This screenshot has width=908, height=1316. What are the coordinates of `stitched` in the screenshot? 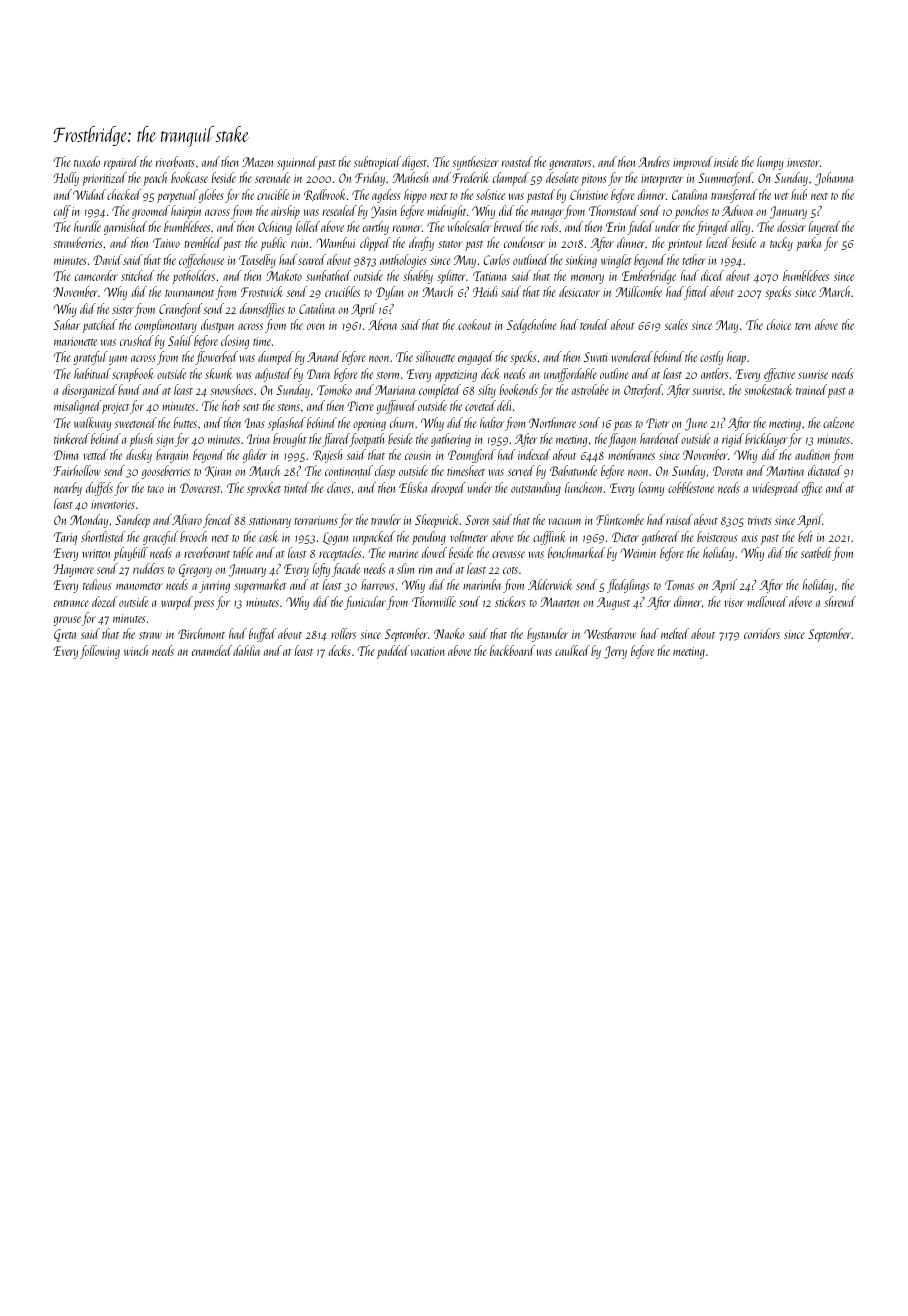 It's located at (138, 275).
